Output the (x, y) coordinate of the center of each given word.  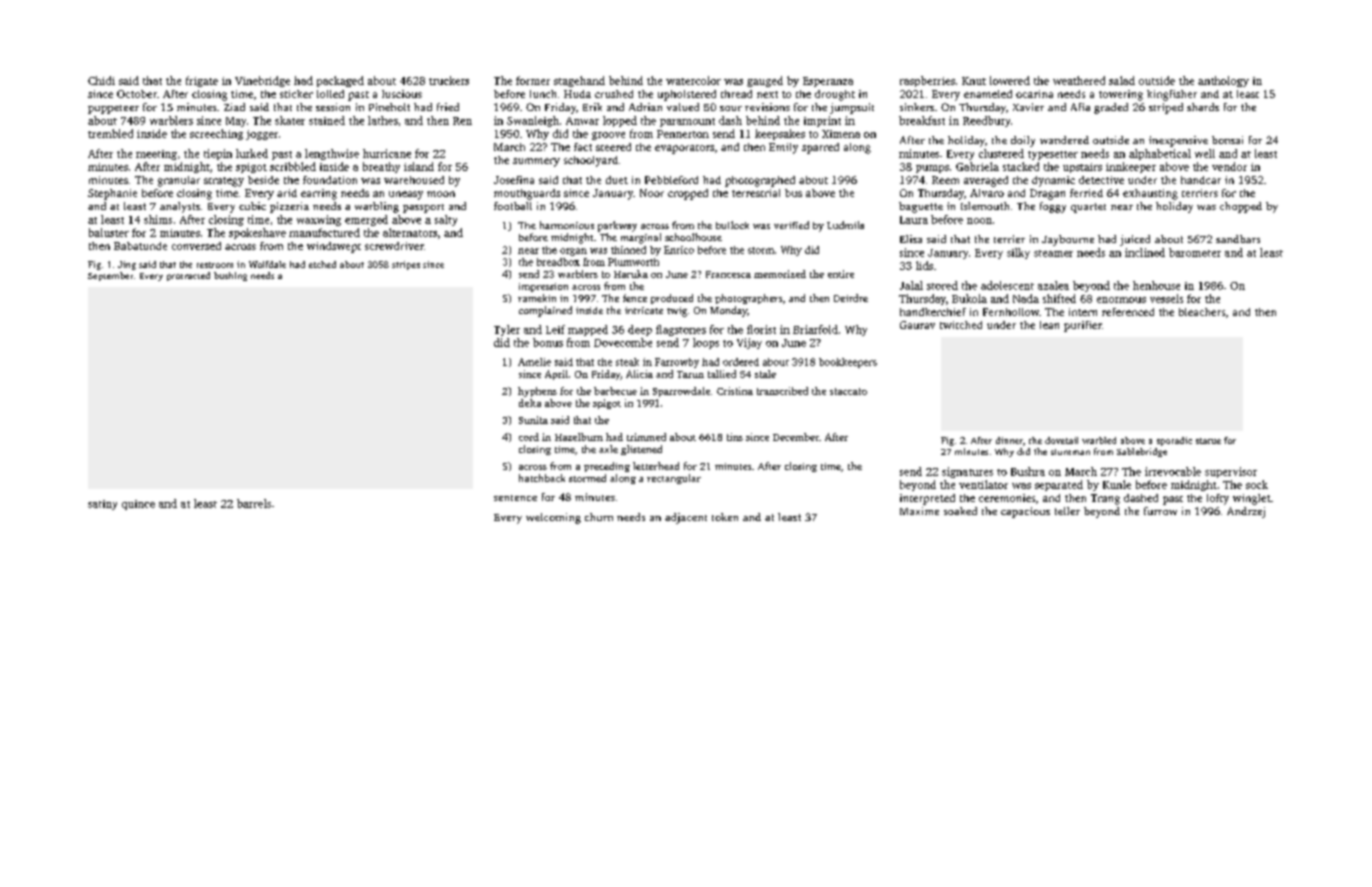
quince (138, 505)
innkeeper (1131, 167)
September (110, 276)
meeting (156, 155)
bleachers (1202, 312)
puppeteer (113, 109)
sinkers (917, 107)
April (556, 375)
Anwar (582, 121)
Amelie (534, 362)
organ (573, 252)
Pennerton (683, 134)
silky (1018, 253)
